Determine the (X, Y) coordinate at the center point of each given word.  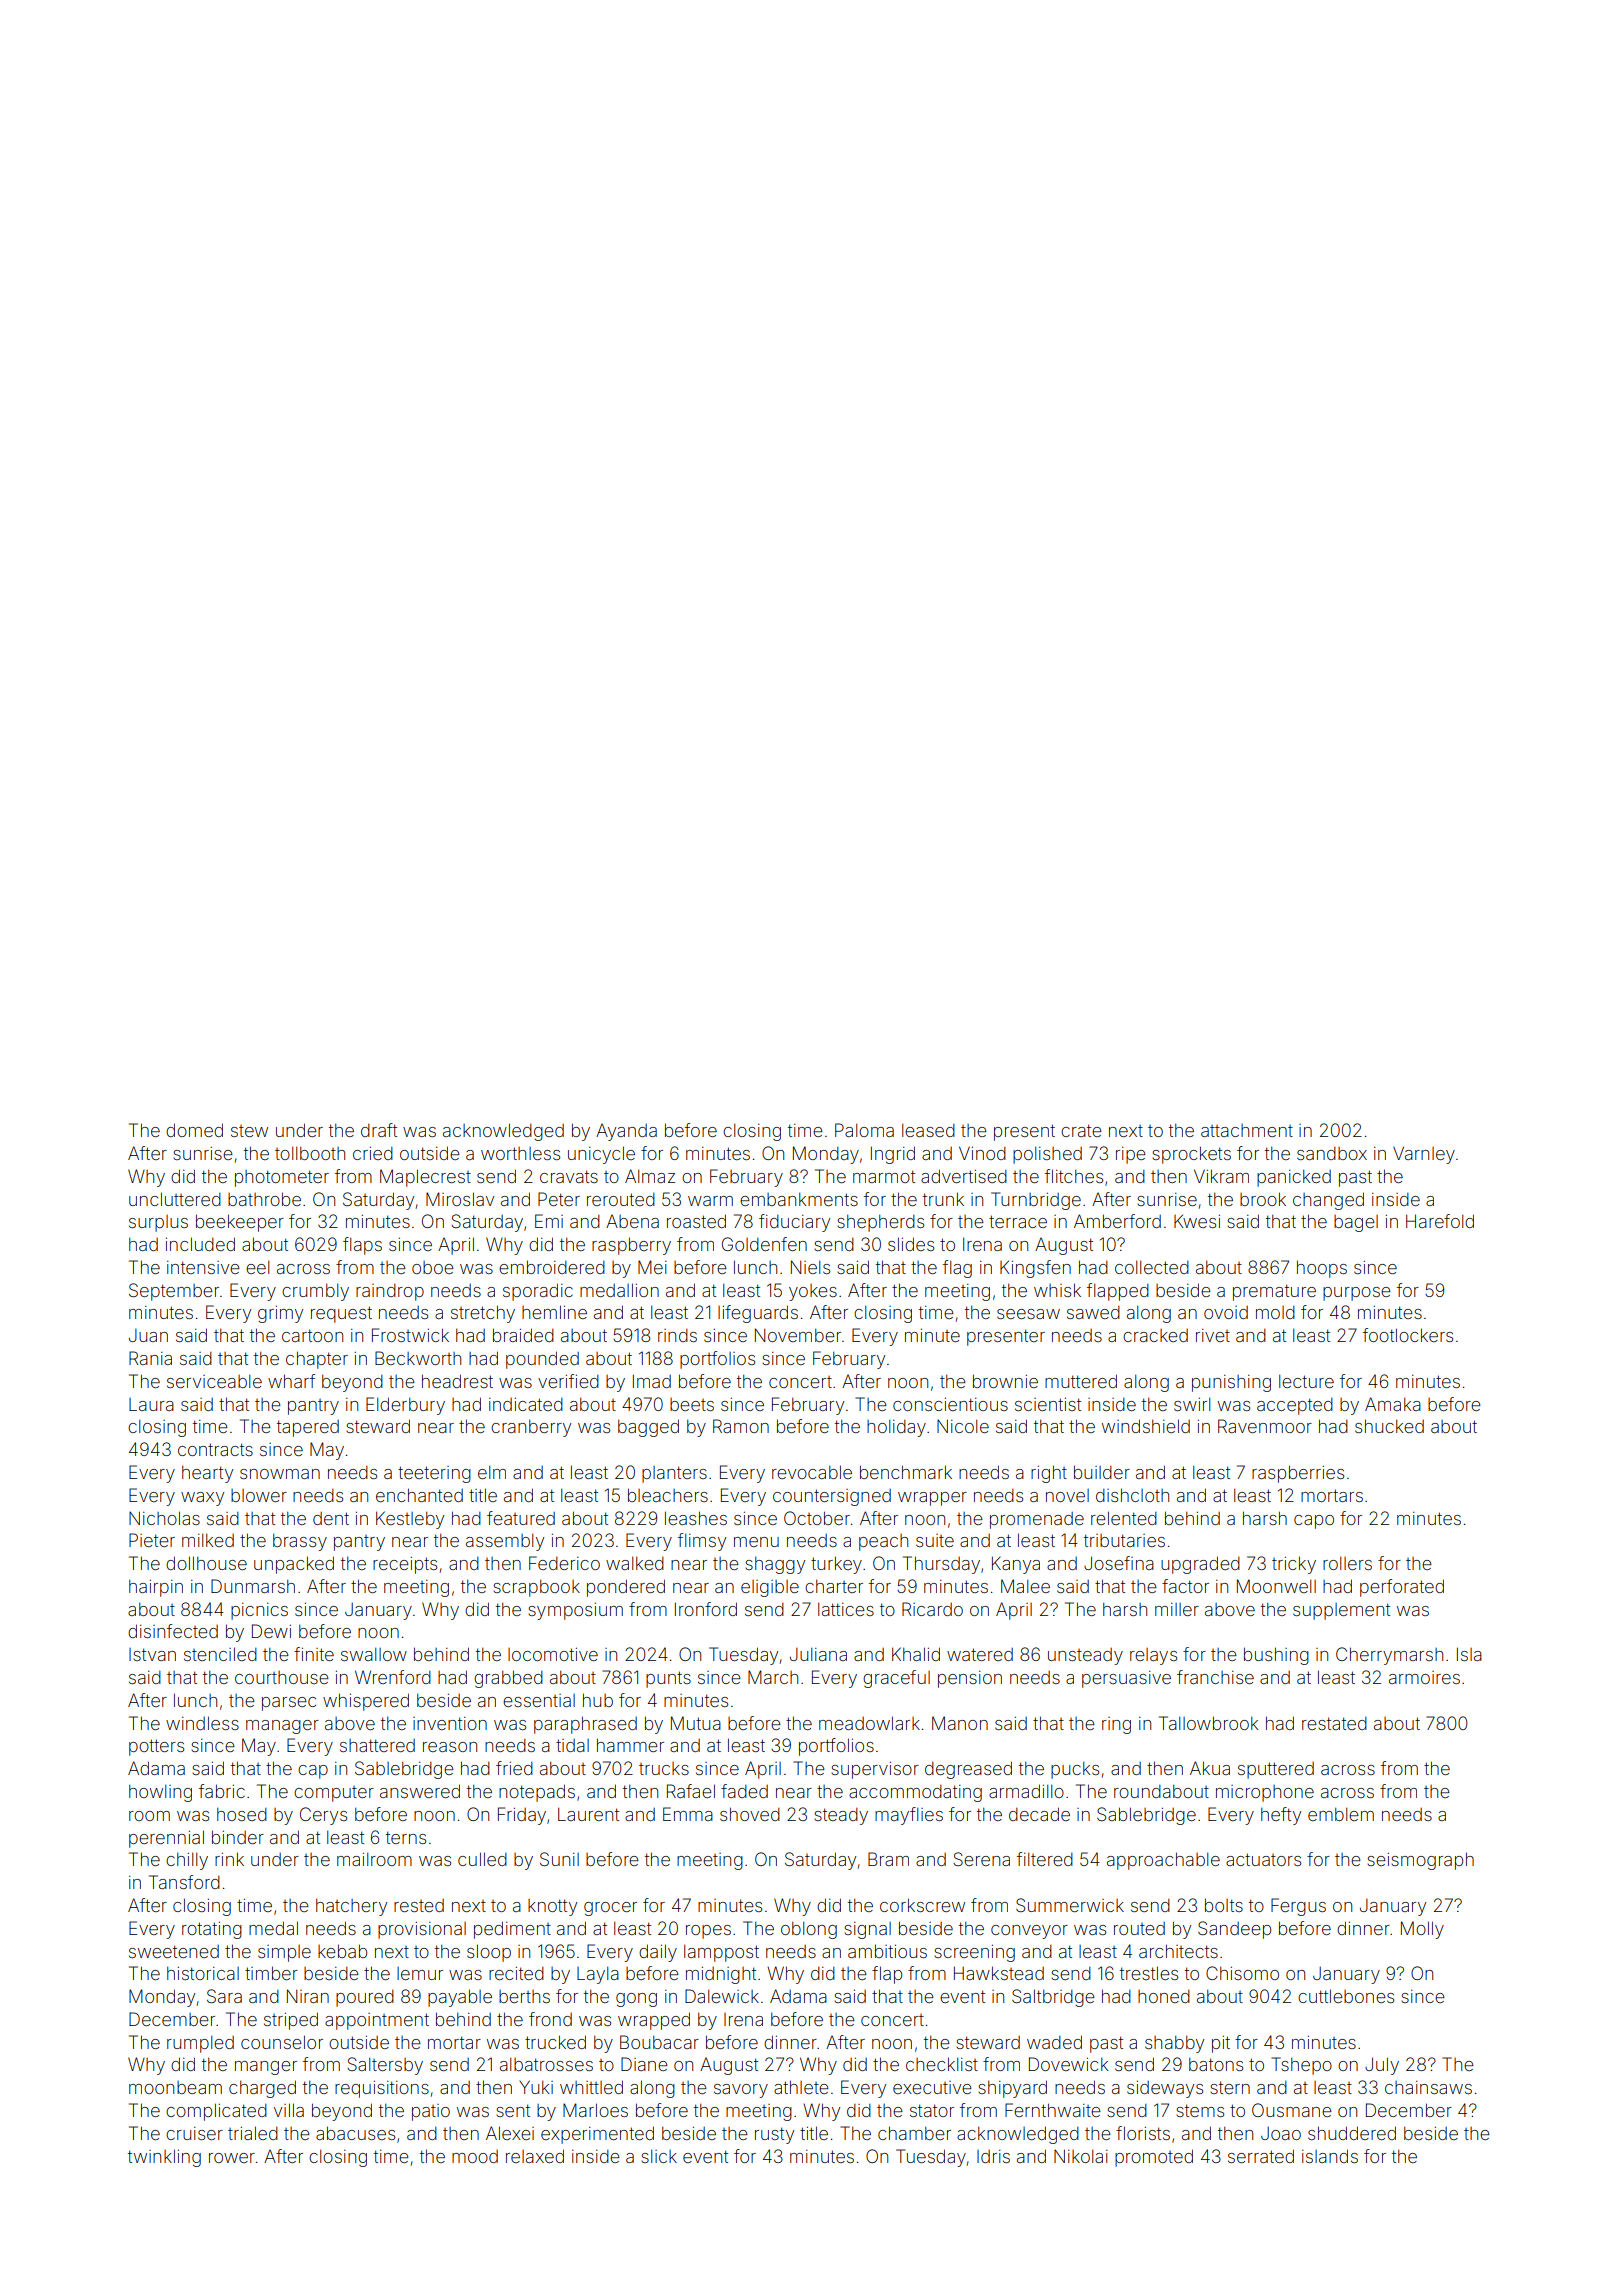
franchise (1215, 1677)
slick (659, 2156)
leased (928, 1130)
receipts (405, 1565)
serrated (1261, 2156)
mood (475, 2156)
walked (635, 1563)
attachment (1247, 1130)
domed (194, 1130)
